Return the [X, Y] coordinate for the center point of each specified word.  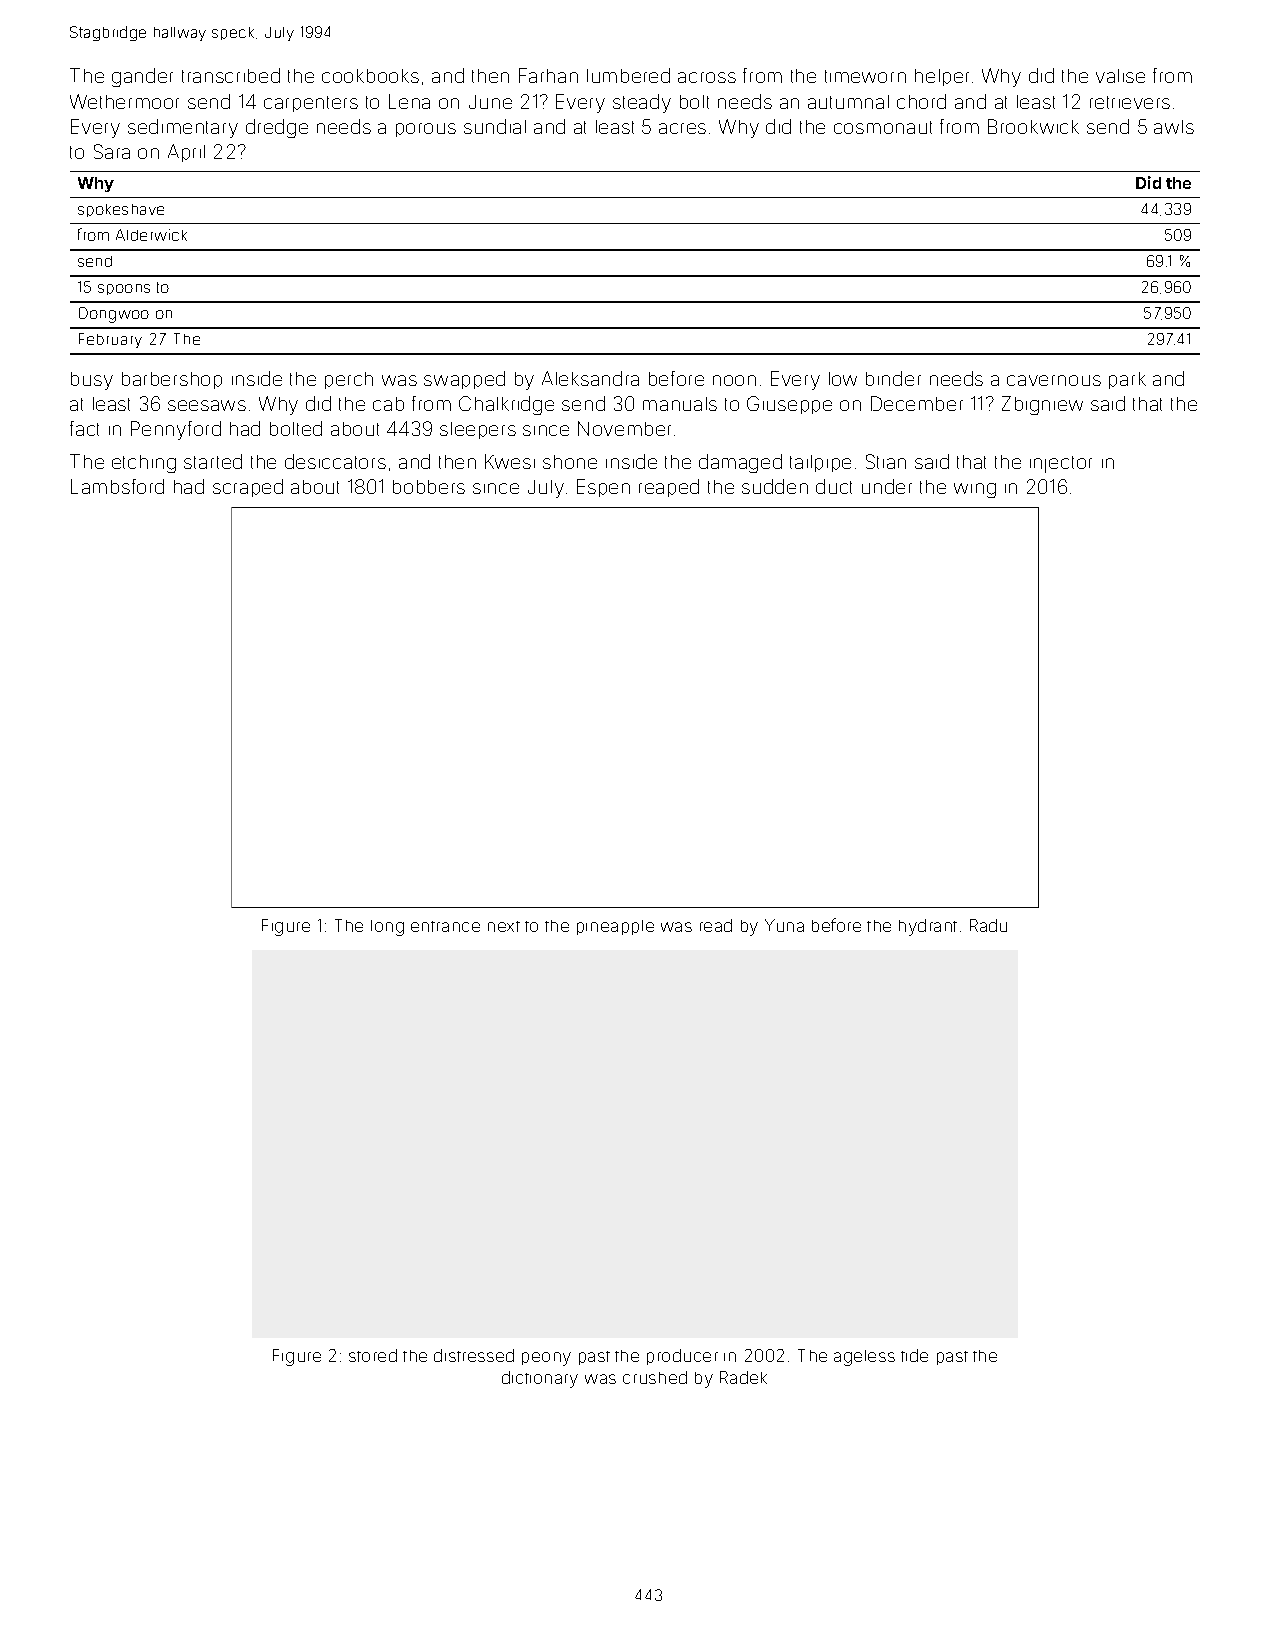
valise [1120, 76]
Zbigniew [1042, 405]
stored [373, 1355]
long [387, 928]
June [490, 102]
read [716, 925]
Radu [988, 925]
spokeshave [121, 210]
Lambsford [117, 486]
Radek [743, 1377]
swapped [464, 380]
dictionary [540, 1379]
